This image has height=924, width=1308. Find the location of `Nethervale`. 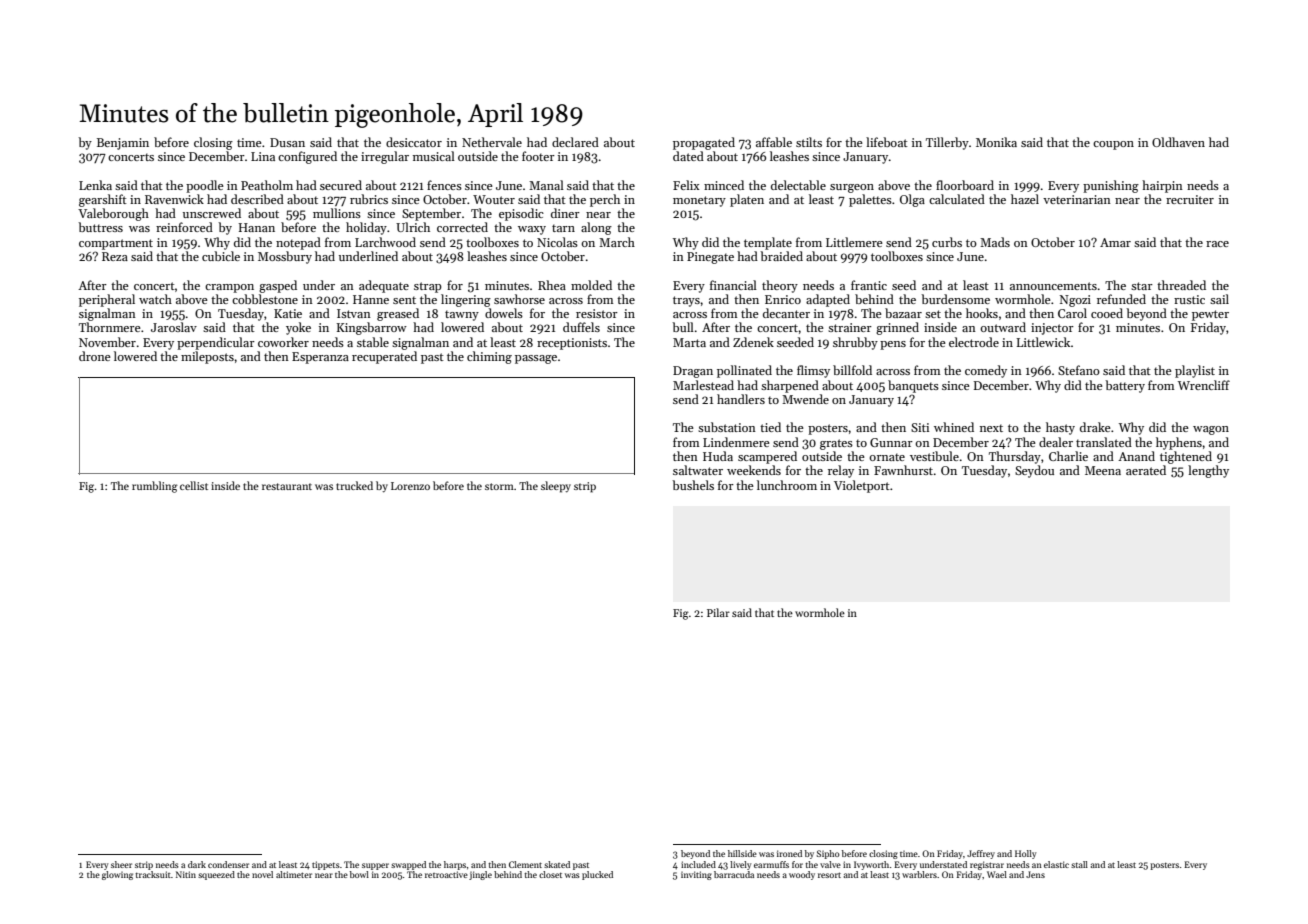

Nethervale is located at coordinates (492, 142).
